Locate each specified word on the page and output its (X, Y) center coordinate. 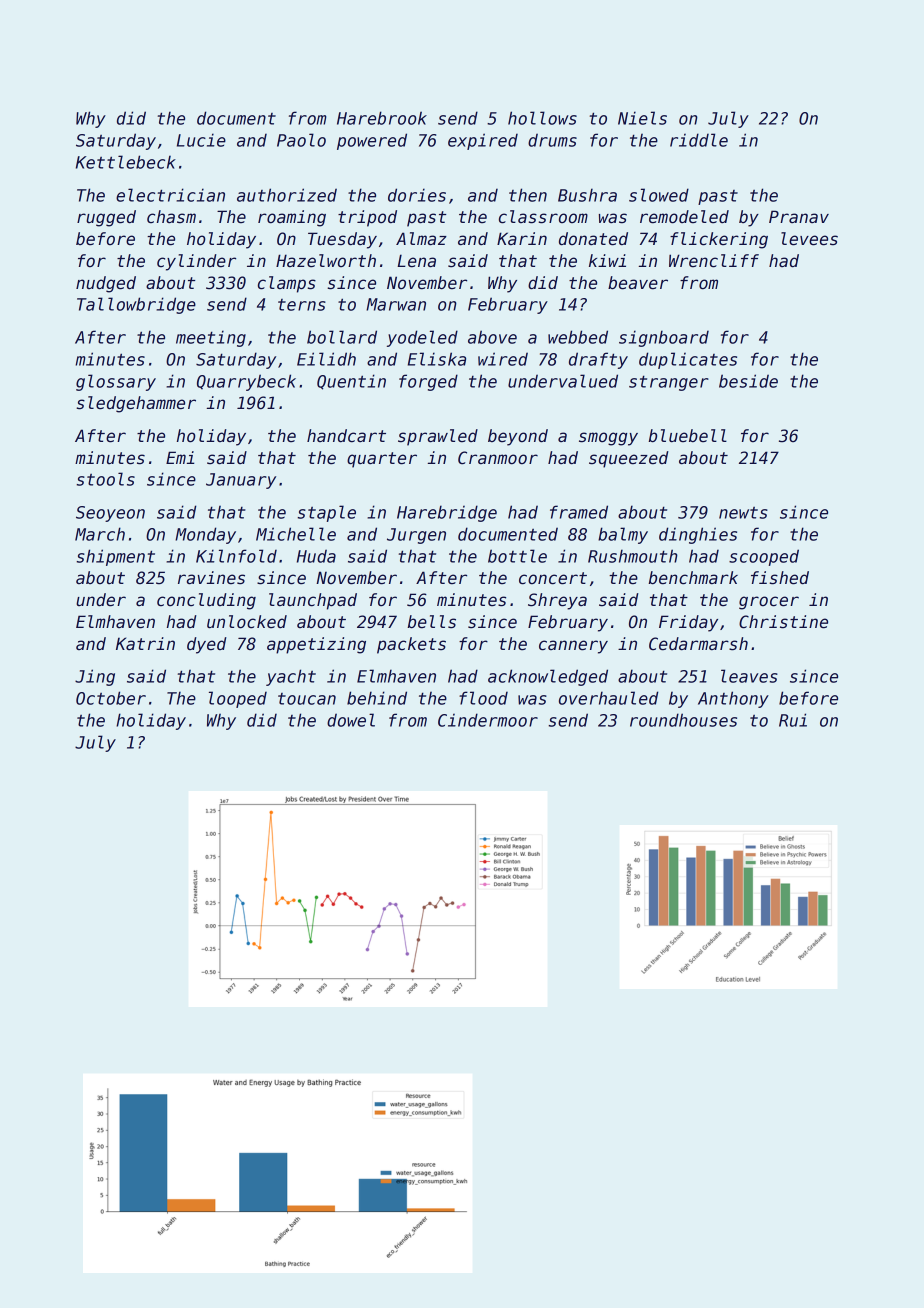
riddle (699, 140)
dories (417, 195)
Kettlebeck (126, 162)
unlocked (247, 622)
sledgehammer (136, 404)
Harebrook (382, 118)
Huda (316, 556)
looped (238, 699)
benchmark (693, 578)
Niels (642, 118)
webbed (578, 337)
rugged (106, 218)
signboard (664, 338)
